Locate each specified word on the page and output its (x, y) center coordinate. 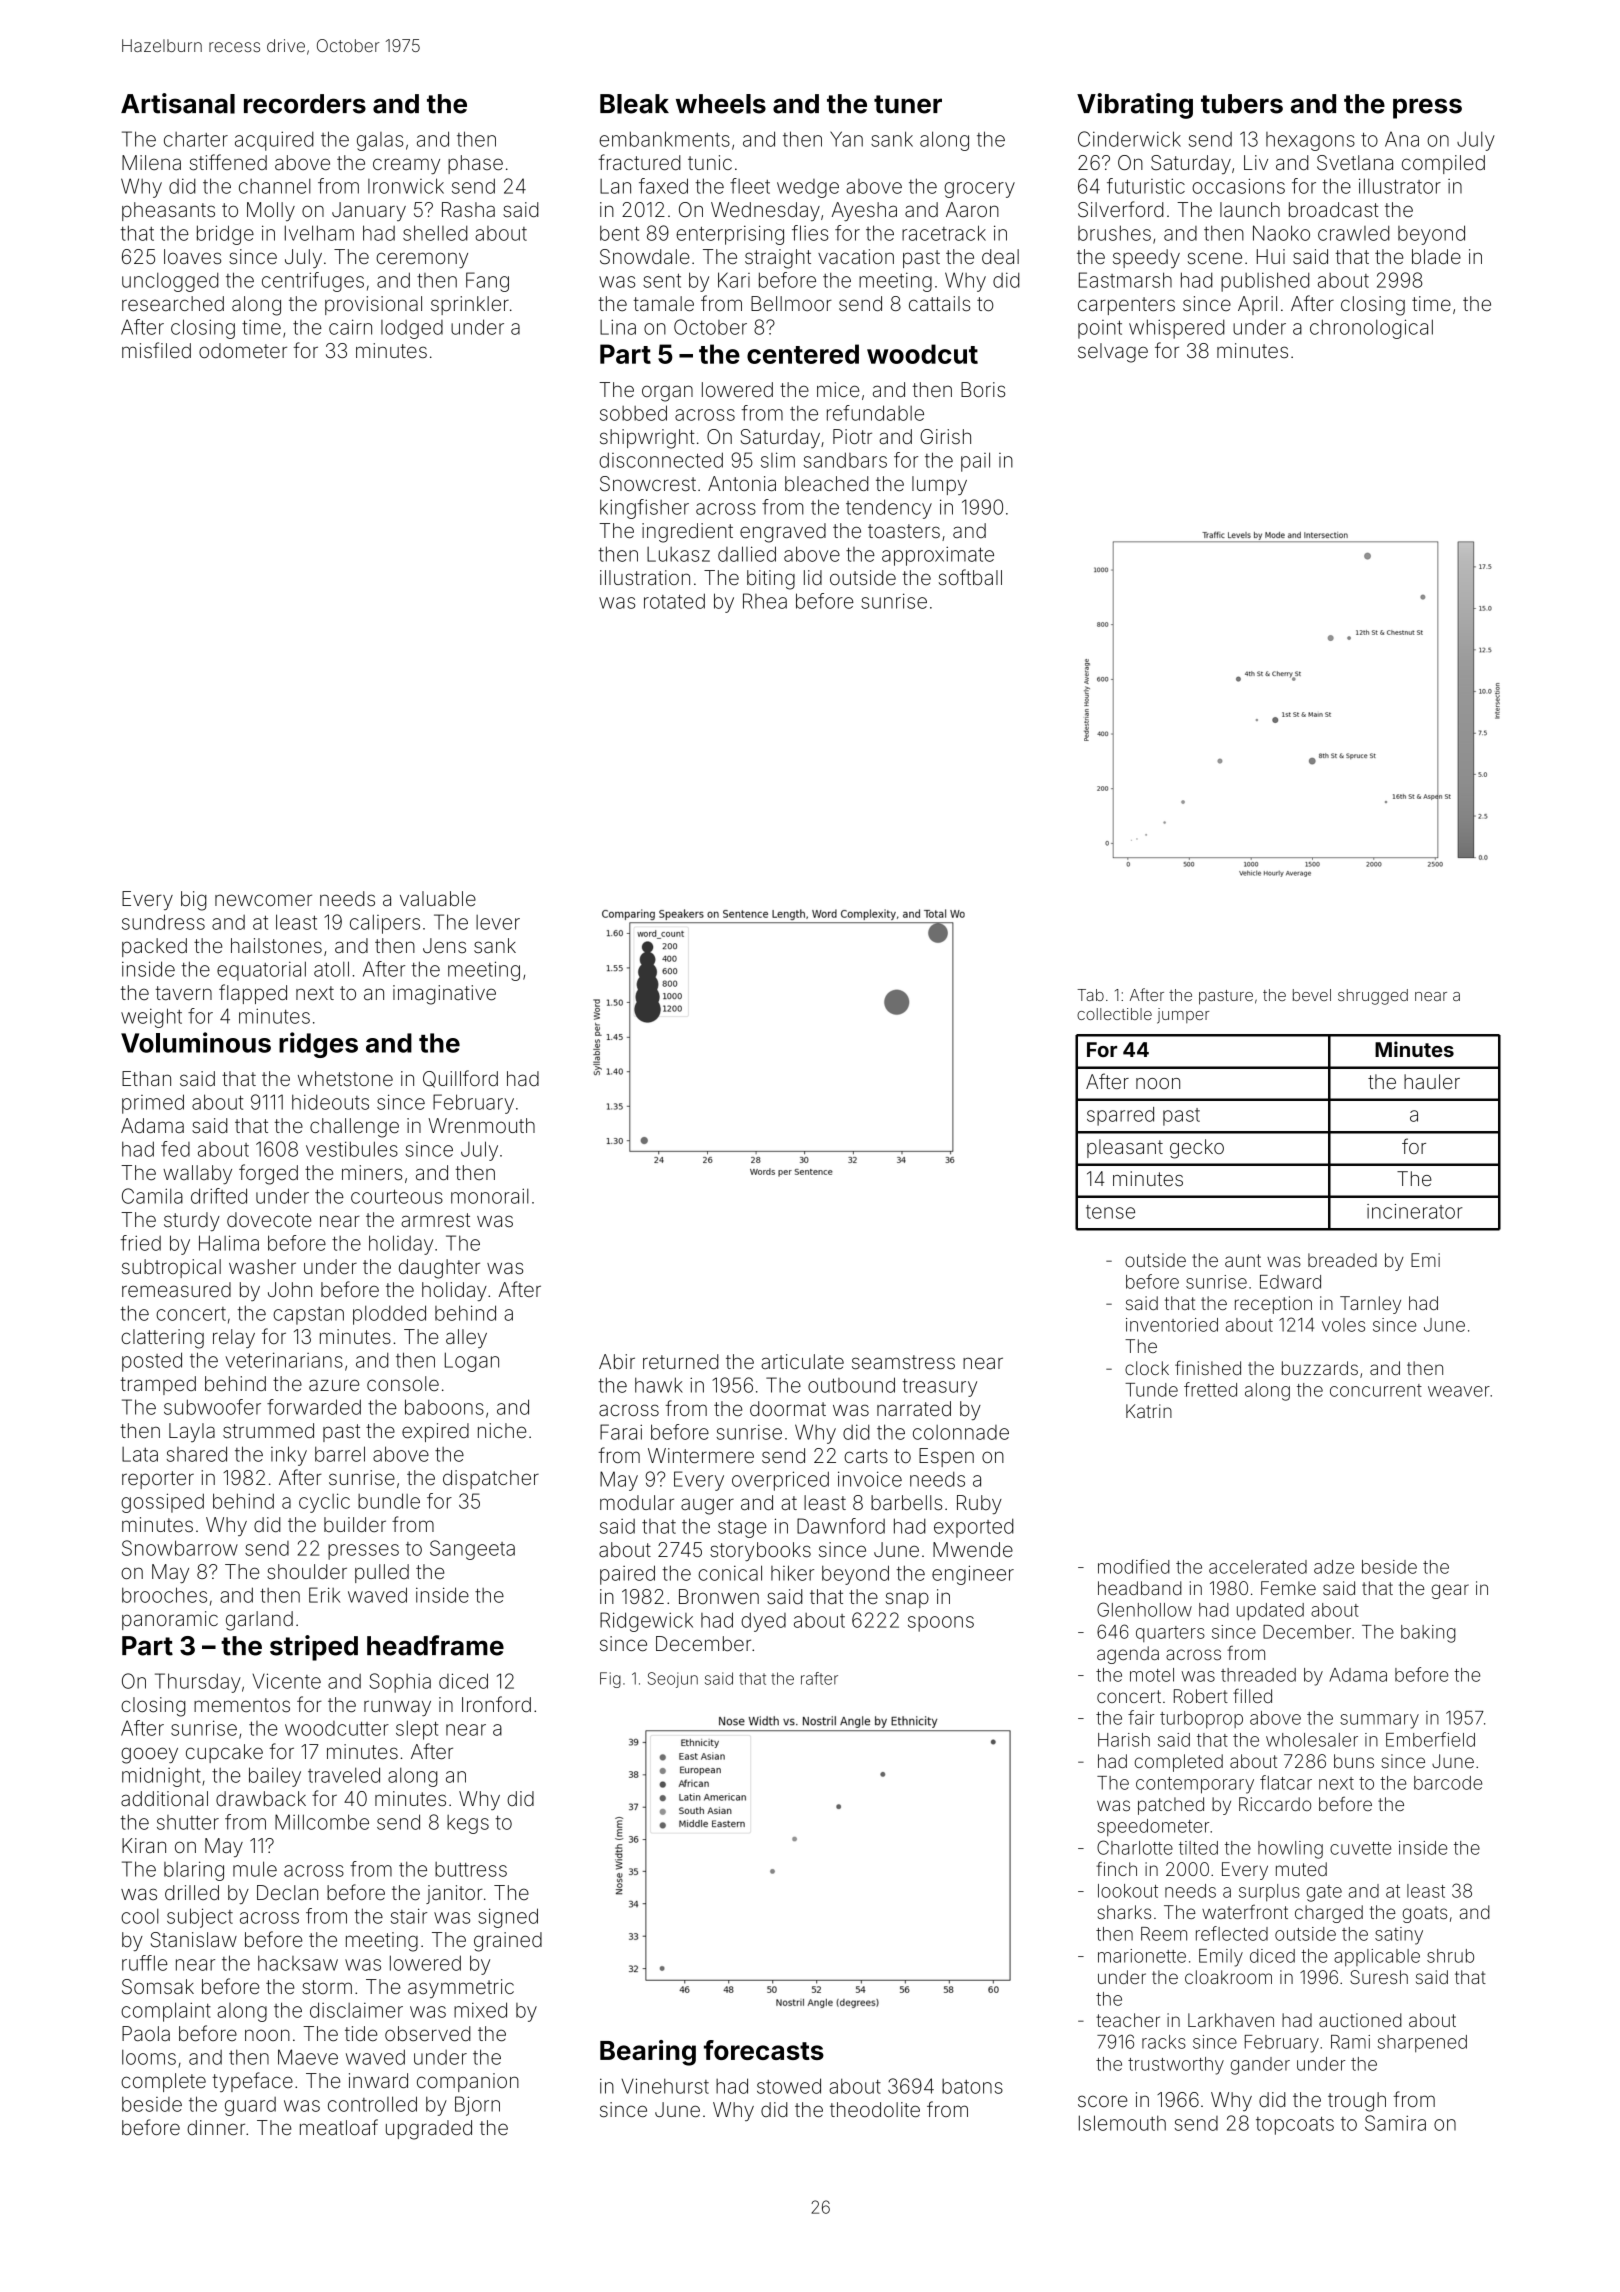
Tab (1090, 995)
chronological (1371, 329)
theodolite (875, 2109)
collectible (1114, 1014)
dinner (216, 2127)
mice (838, 389)
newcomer (263, 900)
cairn (350, 327)
